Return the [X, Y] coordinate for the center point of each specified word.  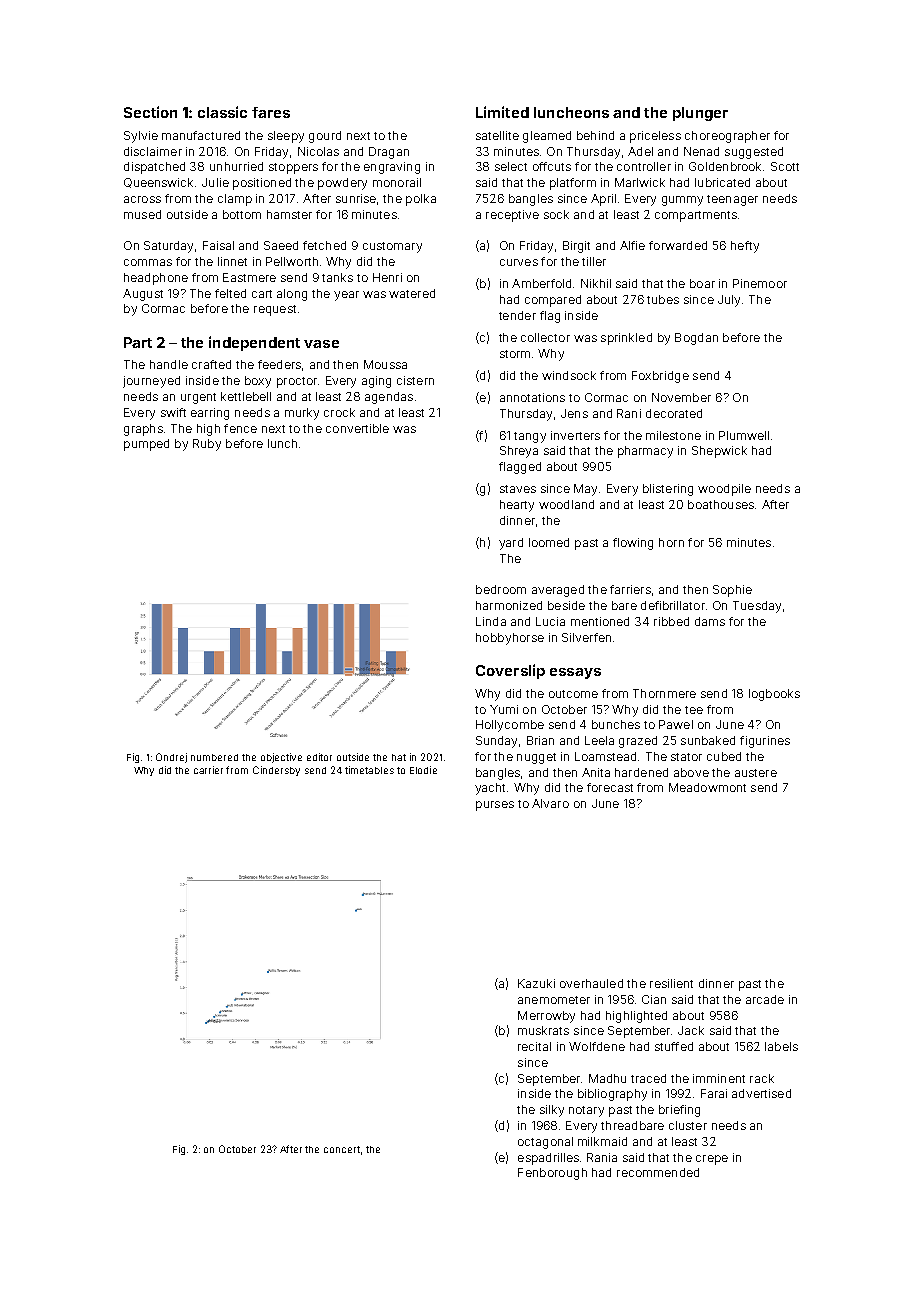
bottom [242, 214]
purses [495, 806]
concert [342, 1149]
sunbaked [708, 740]
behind [595, 135]
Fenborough [552, 1174]
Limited [502, 112]
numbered [214, 757]
